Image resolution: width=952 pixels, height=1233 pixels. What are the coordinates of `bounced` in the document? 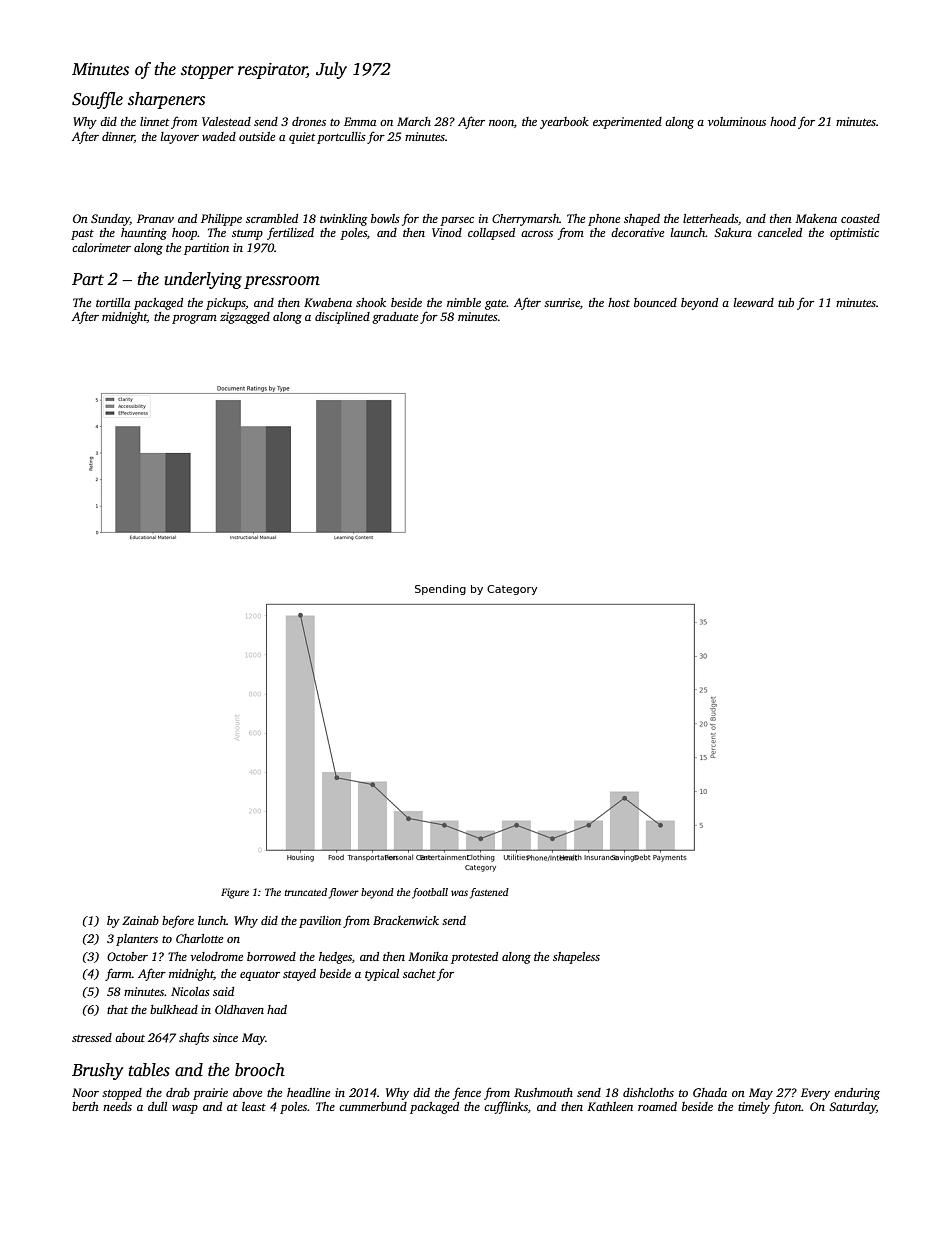 It's located at (655, 302).
